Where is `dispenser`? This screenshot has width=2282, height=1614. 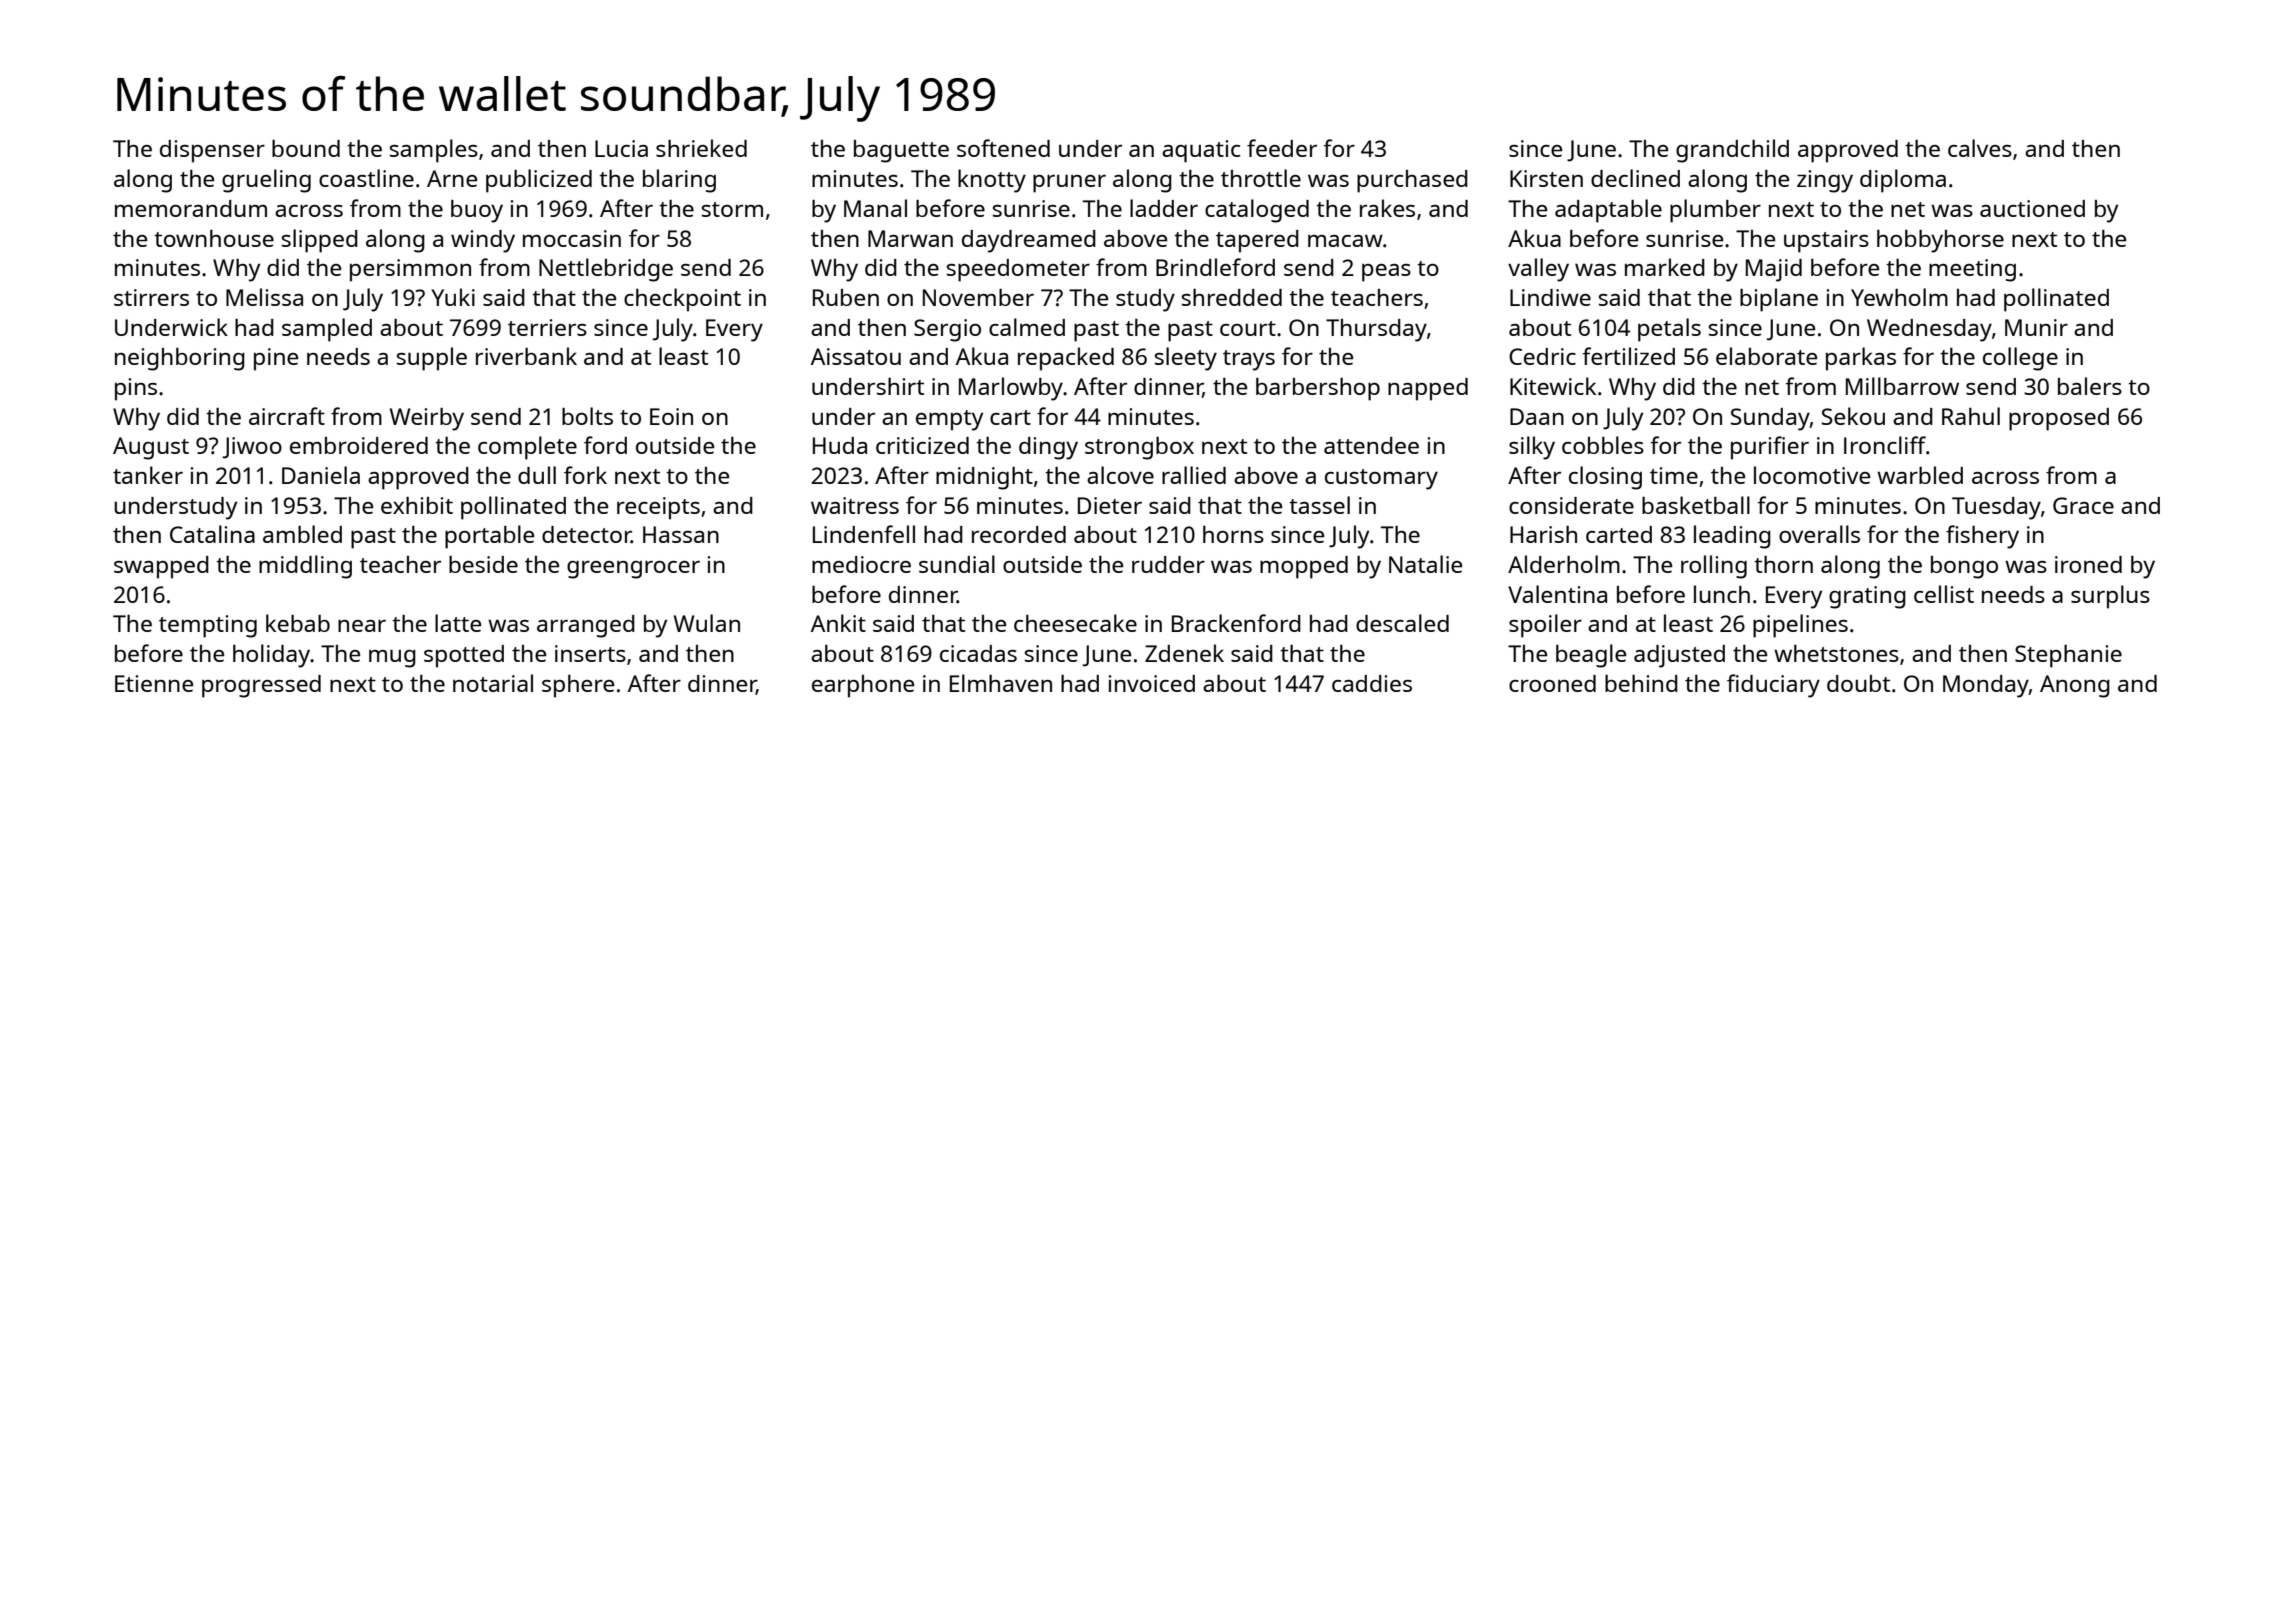 dispenser is located at coordinates (212, 151).
